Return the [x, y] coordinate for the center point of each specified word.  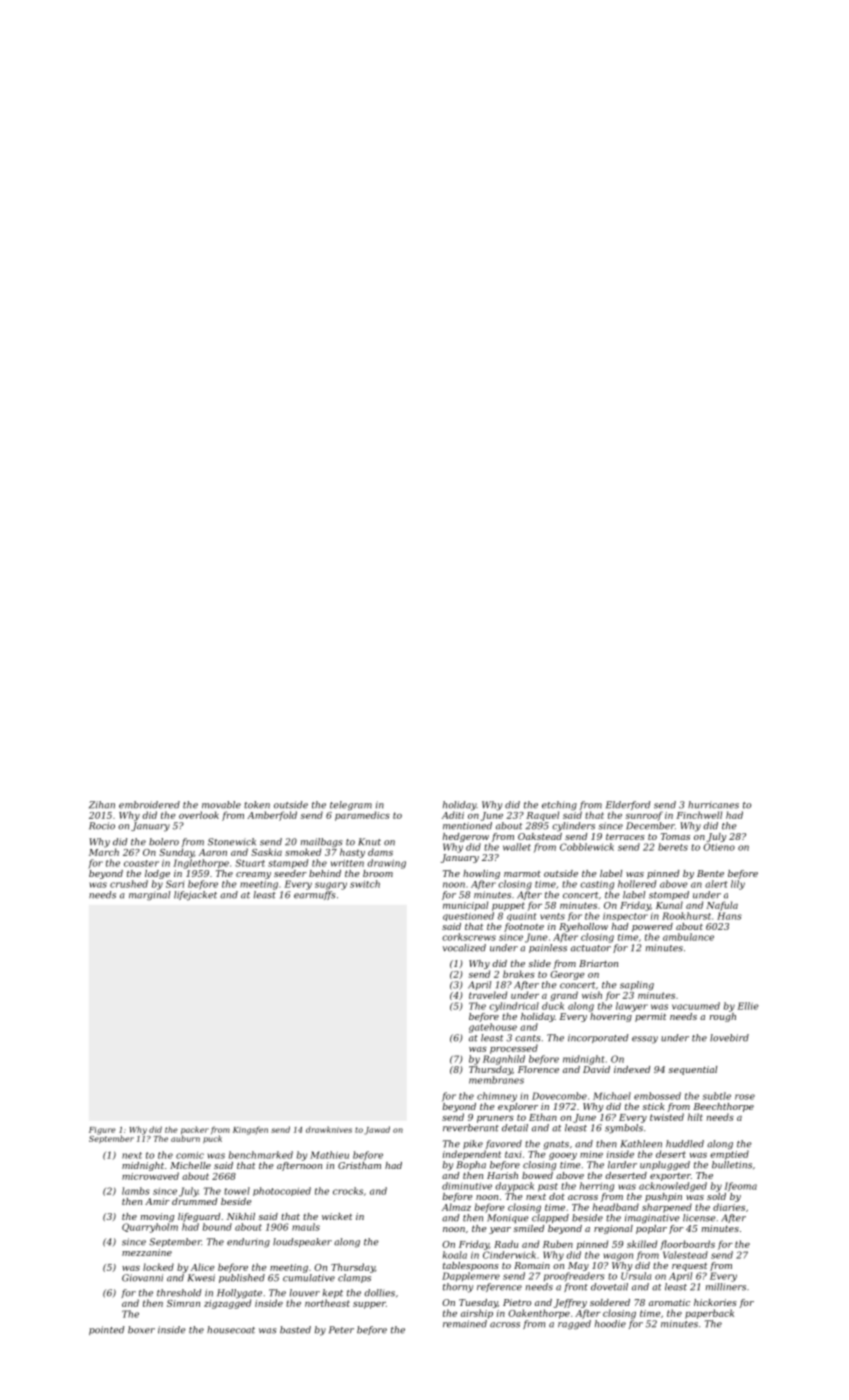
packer [195, 1130]
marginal [149, 896]
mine [591, 1154]
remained [465, 1324]
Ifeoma [740, 1187]
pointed [106, 1330]
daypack [514, 1187]
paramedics [362, 816]
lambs [136, 1191]
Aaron [213, 852]
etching [559, 806]
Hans [729, 916]
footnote [524, 927]
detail [515, 1128]
